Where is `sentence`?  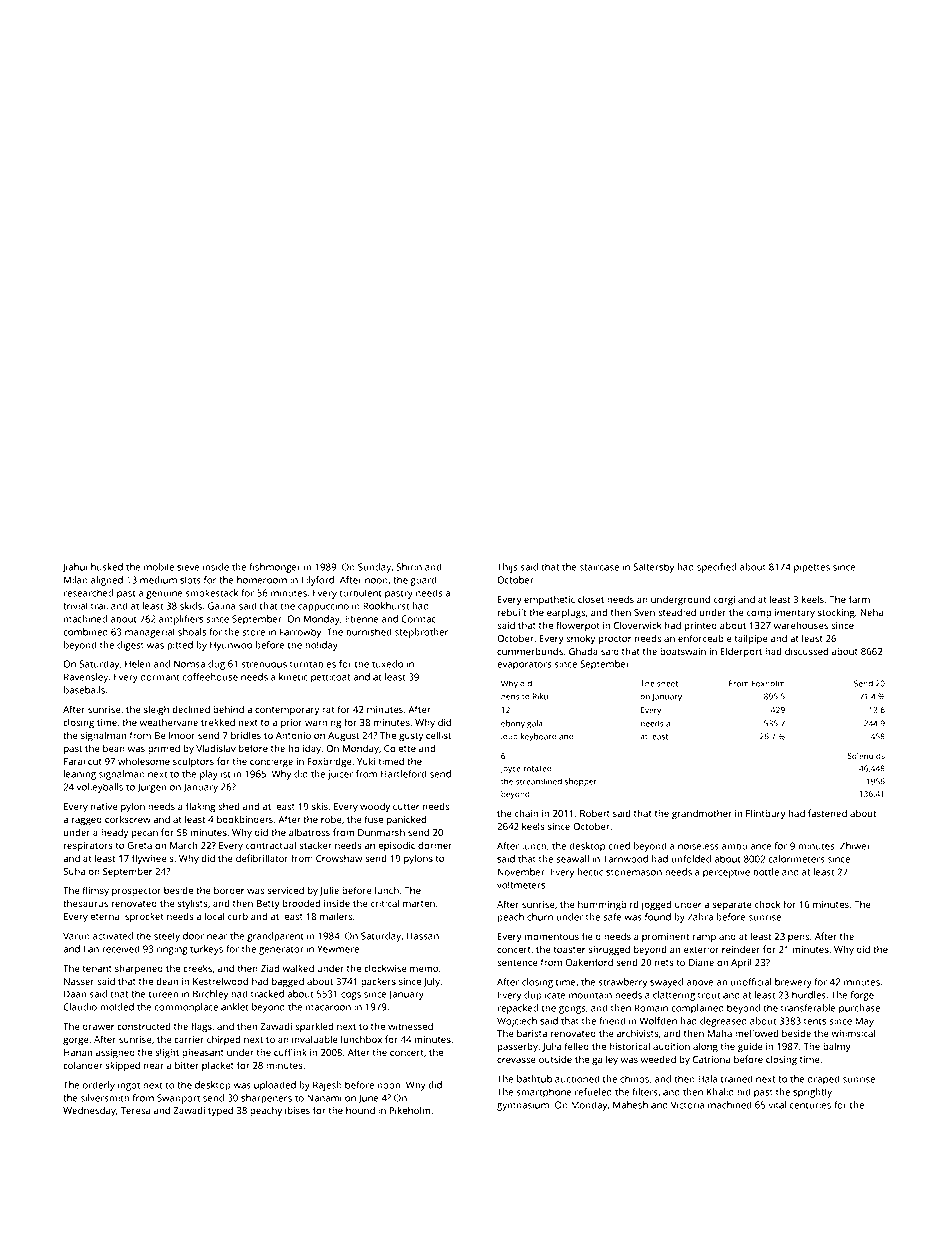
sentence is located at coordinates (517, 963).
